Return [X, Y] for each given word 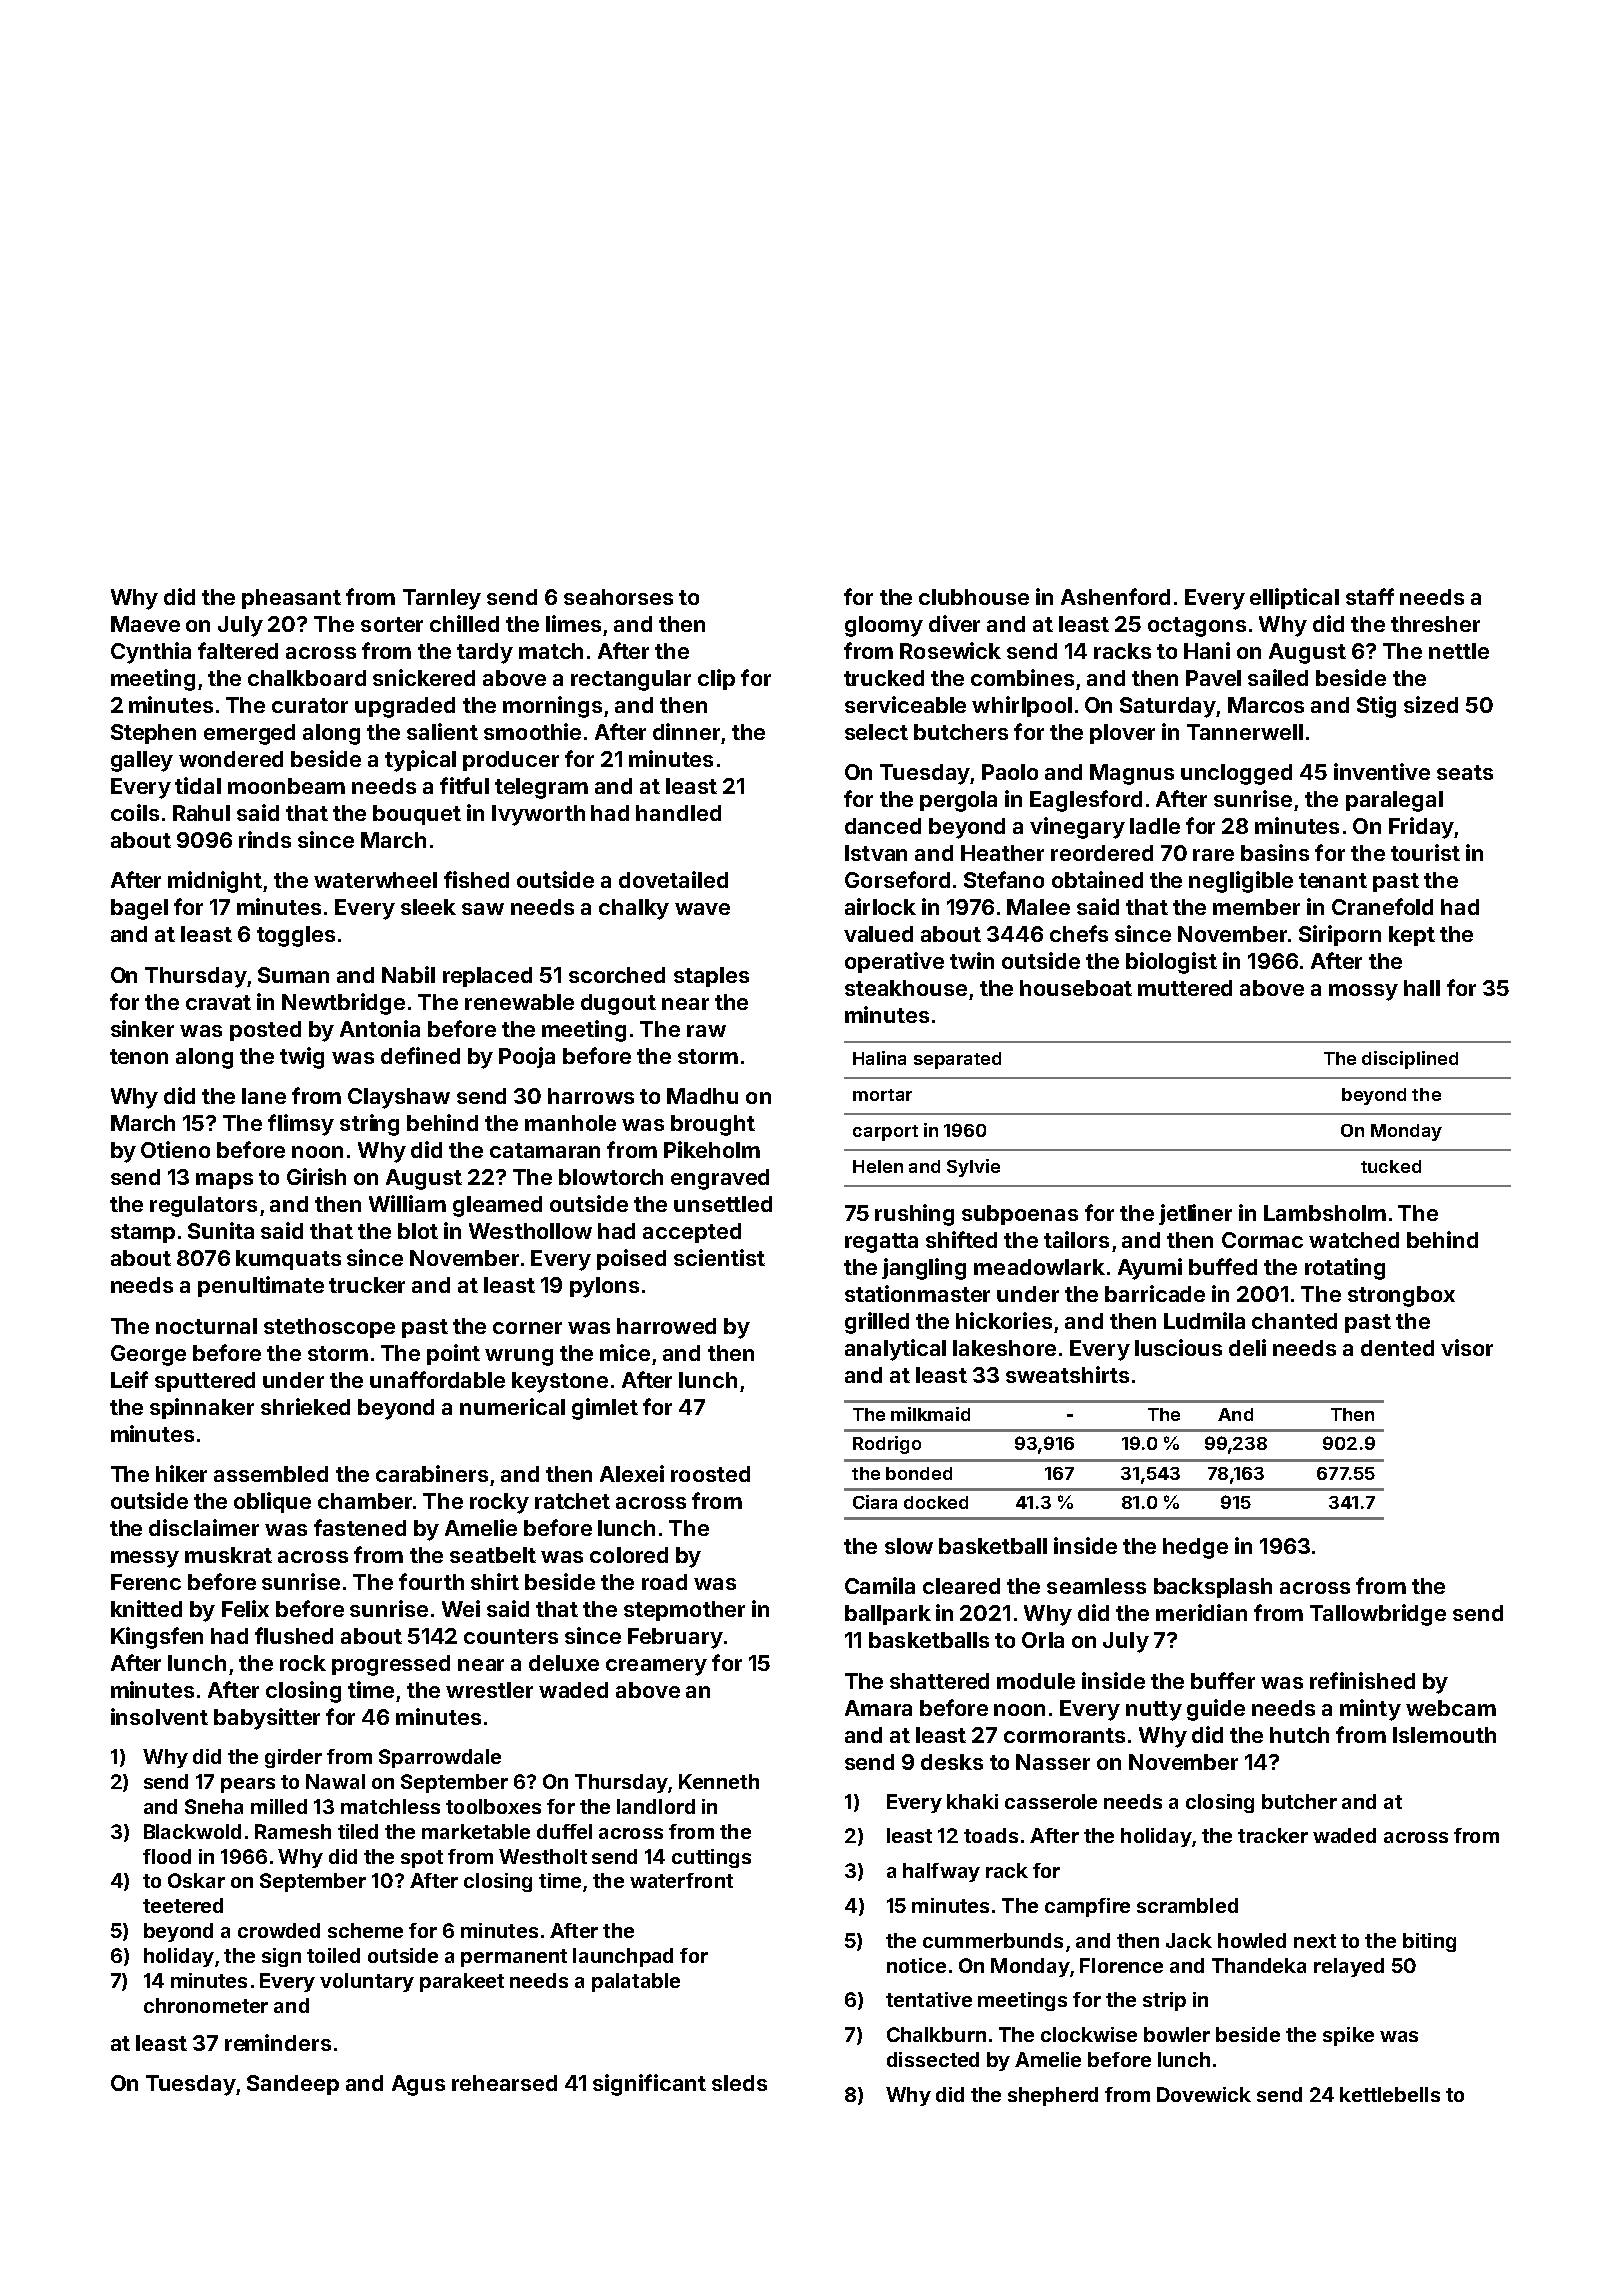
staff [1370, 596]
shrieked [305, 1406]
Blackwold [192, 1831]
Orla [1043, 1640]
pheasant [291, 599]
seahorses [618, 597]
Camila [880, 1585]
